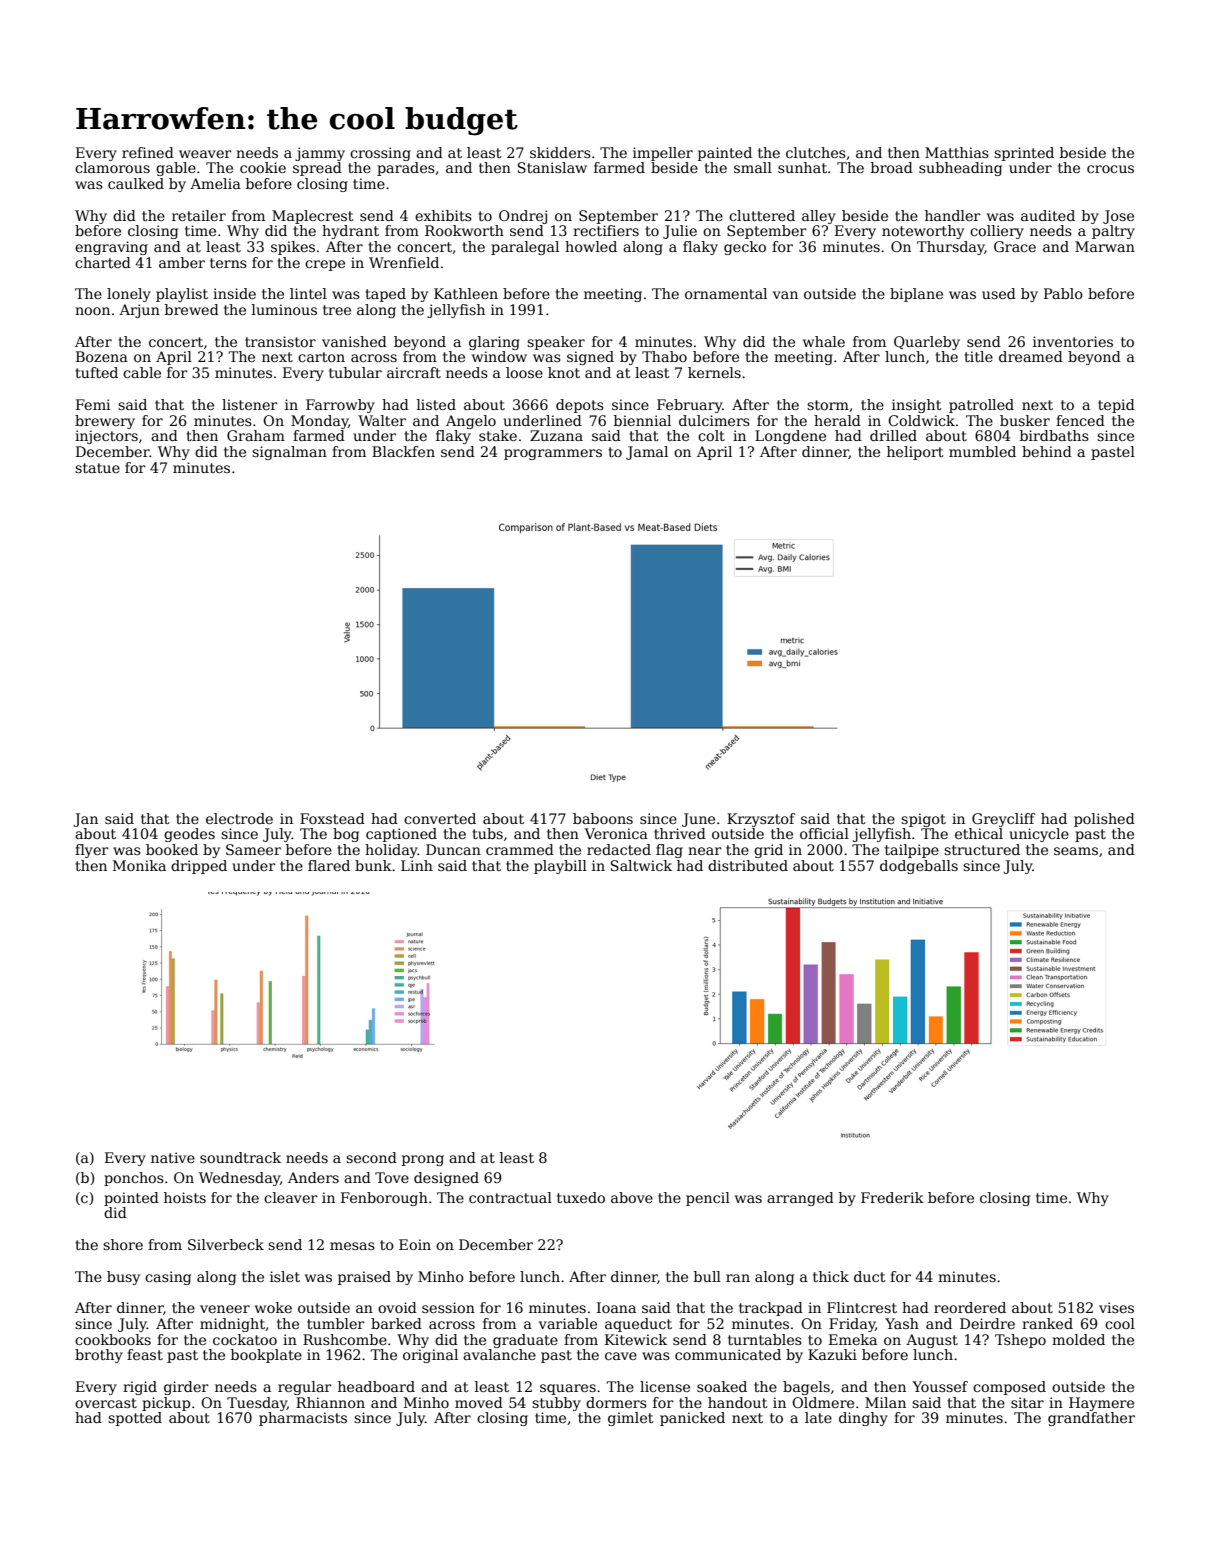  Describe the element at coordinates (329, 865) in the screenshot. I see `flared` at that location.
